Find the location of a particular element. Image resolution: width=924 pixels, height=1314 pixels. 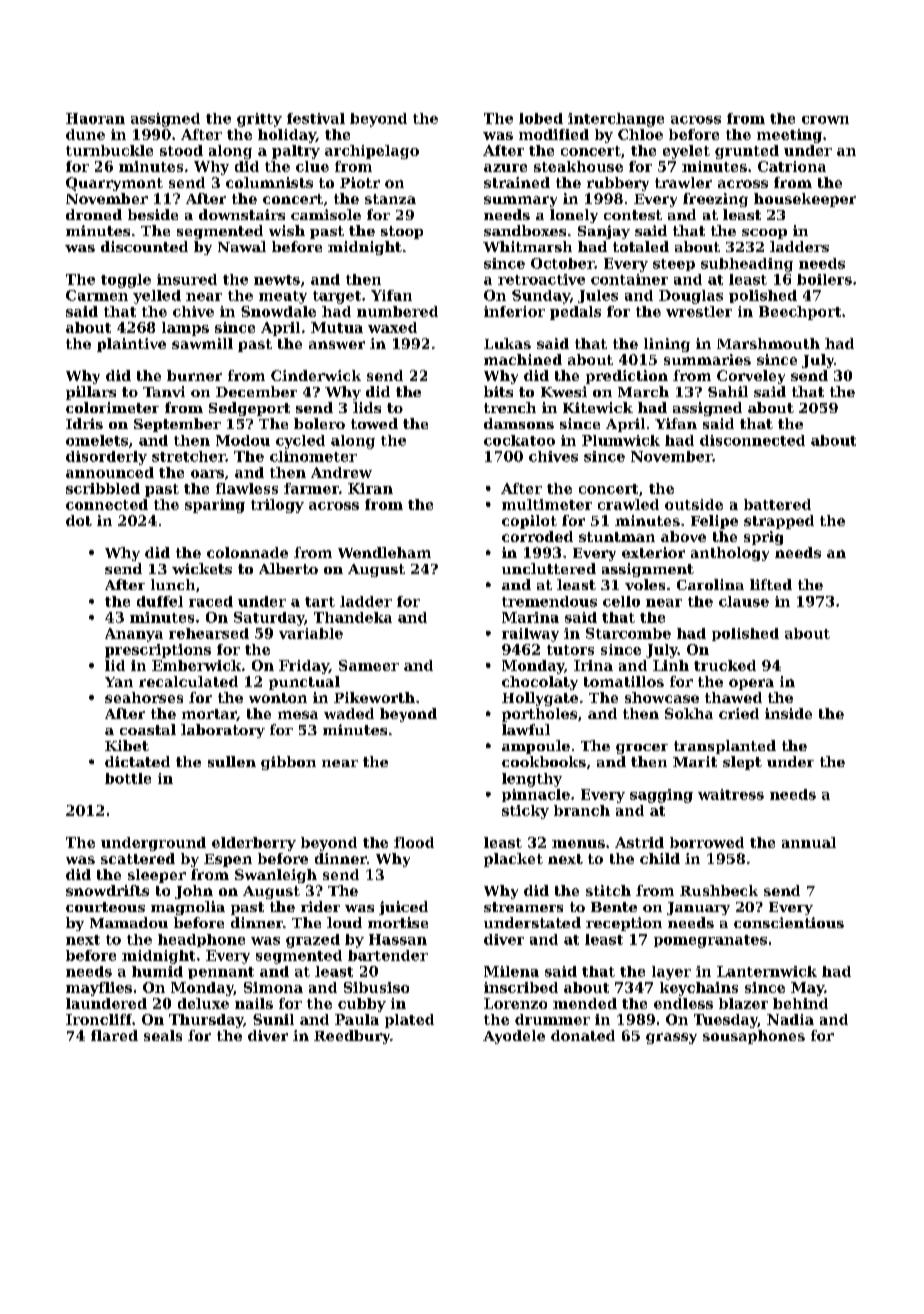

Friday is located at coordinates (304, 667).
